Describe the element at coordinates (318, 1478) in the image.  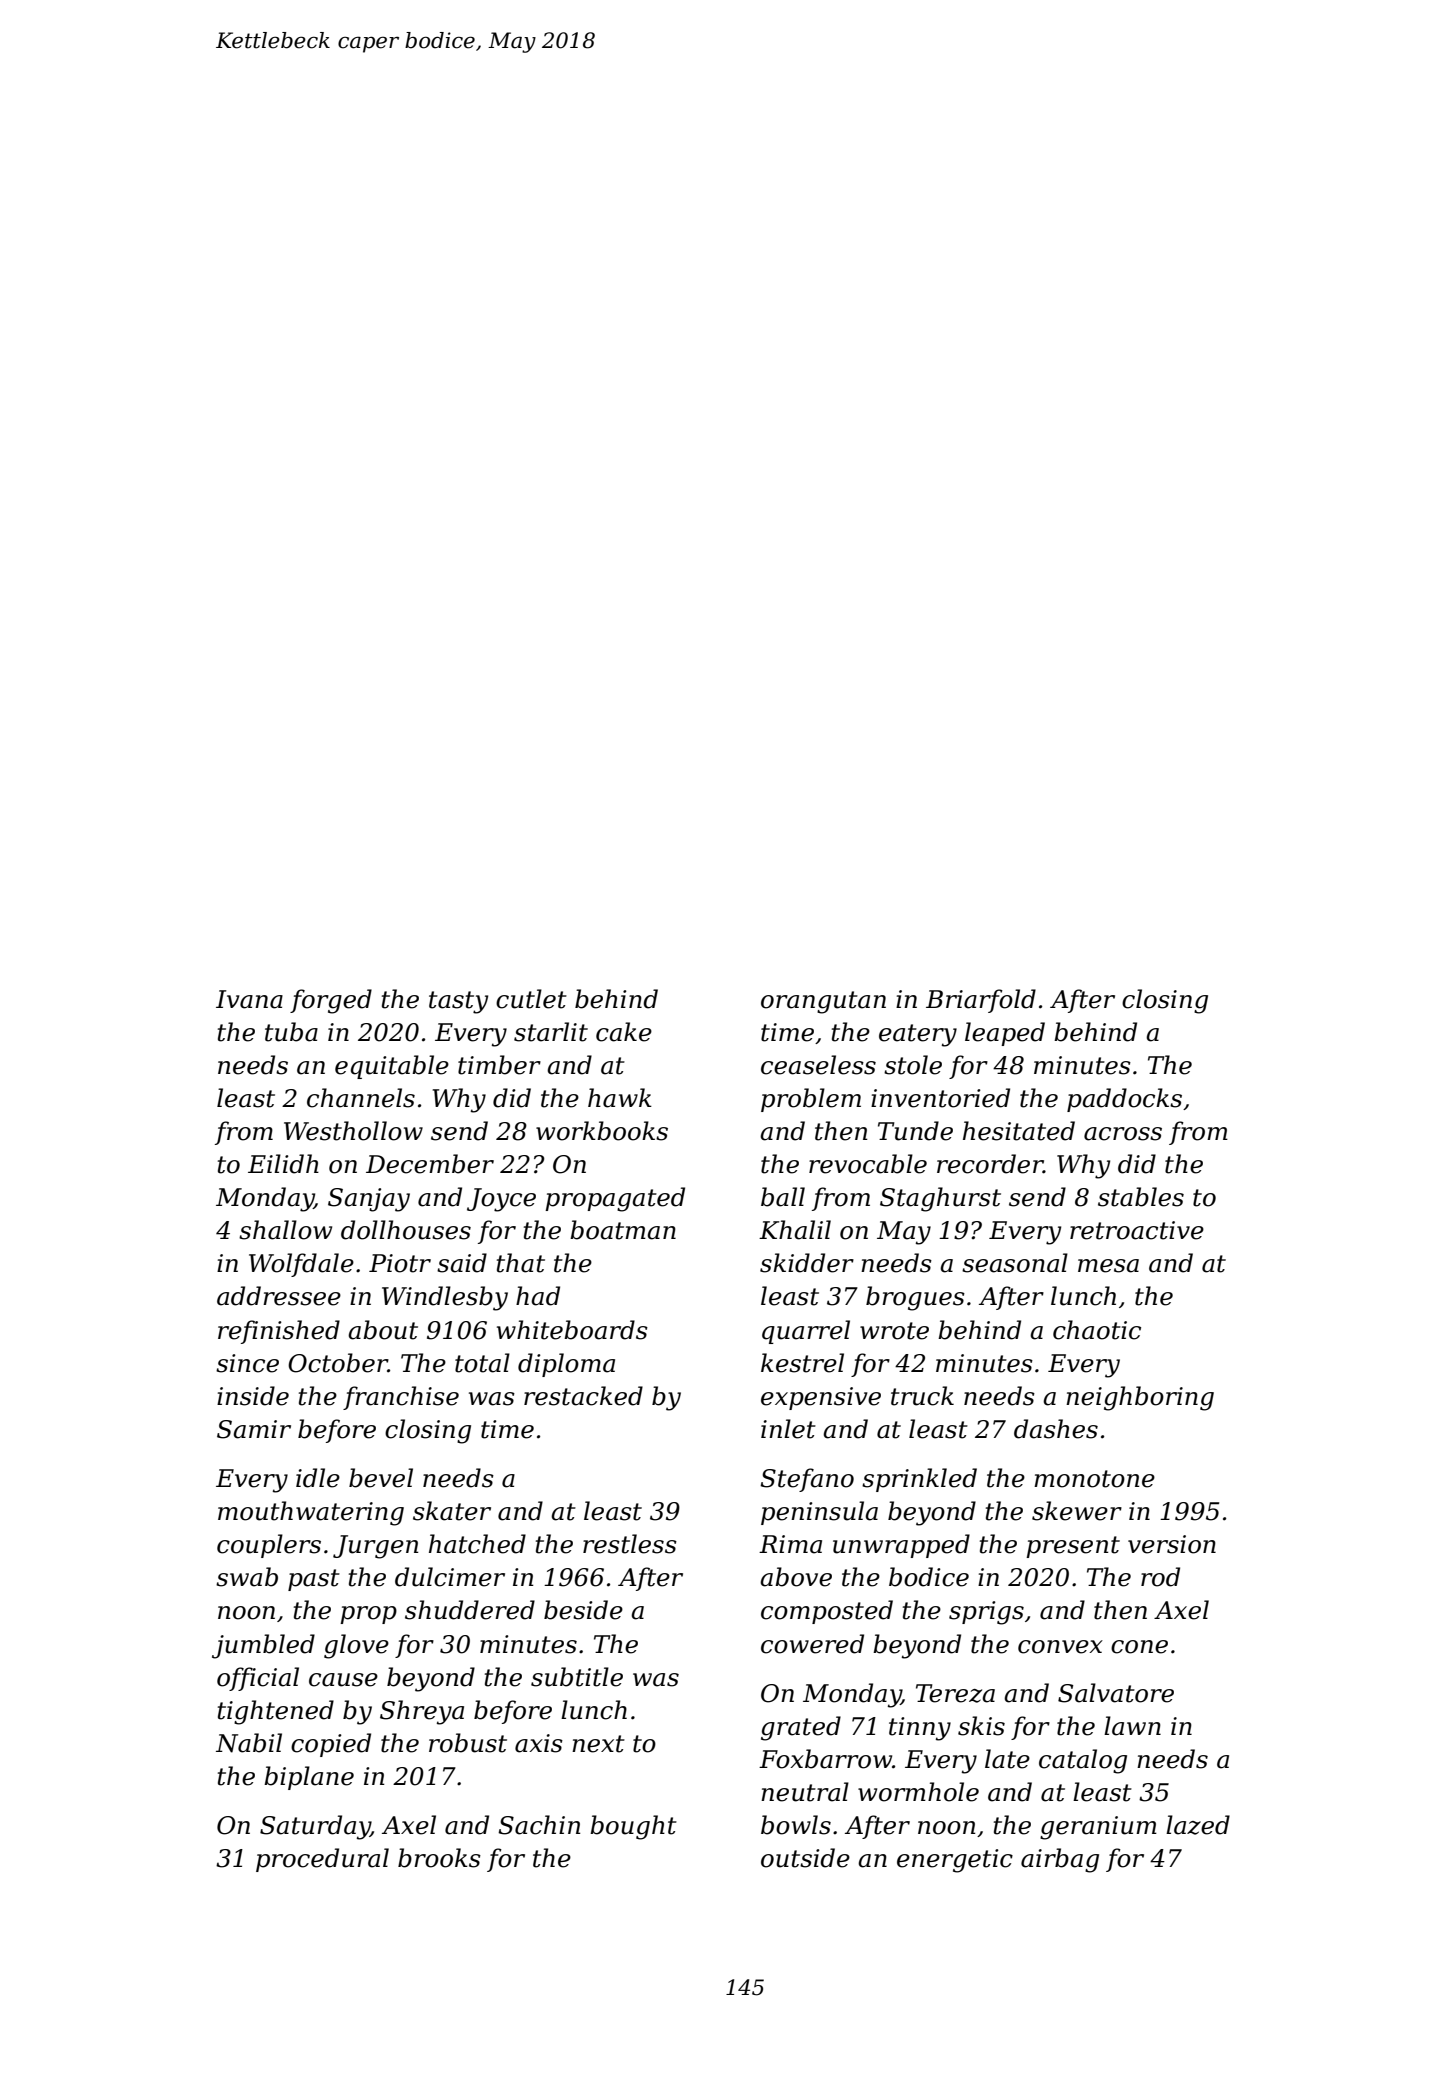
I see `idle` at that location.
